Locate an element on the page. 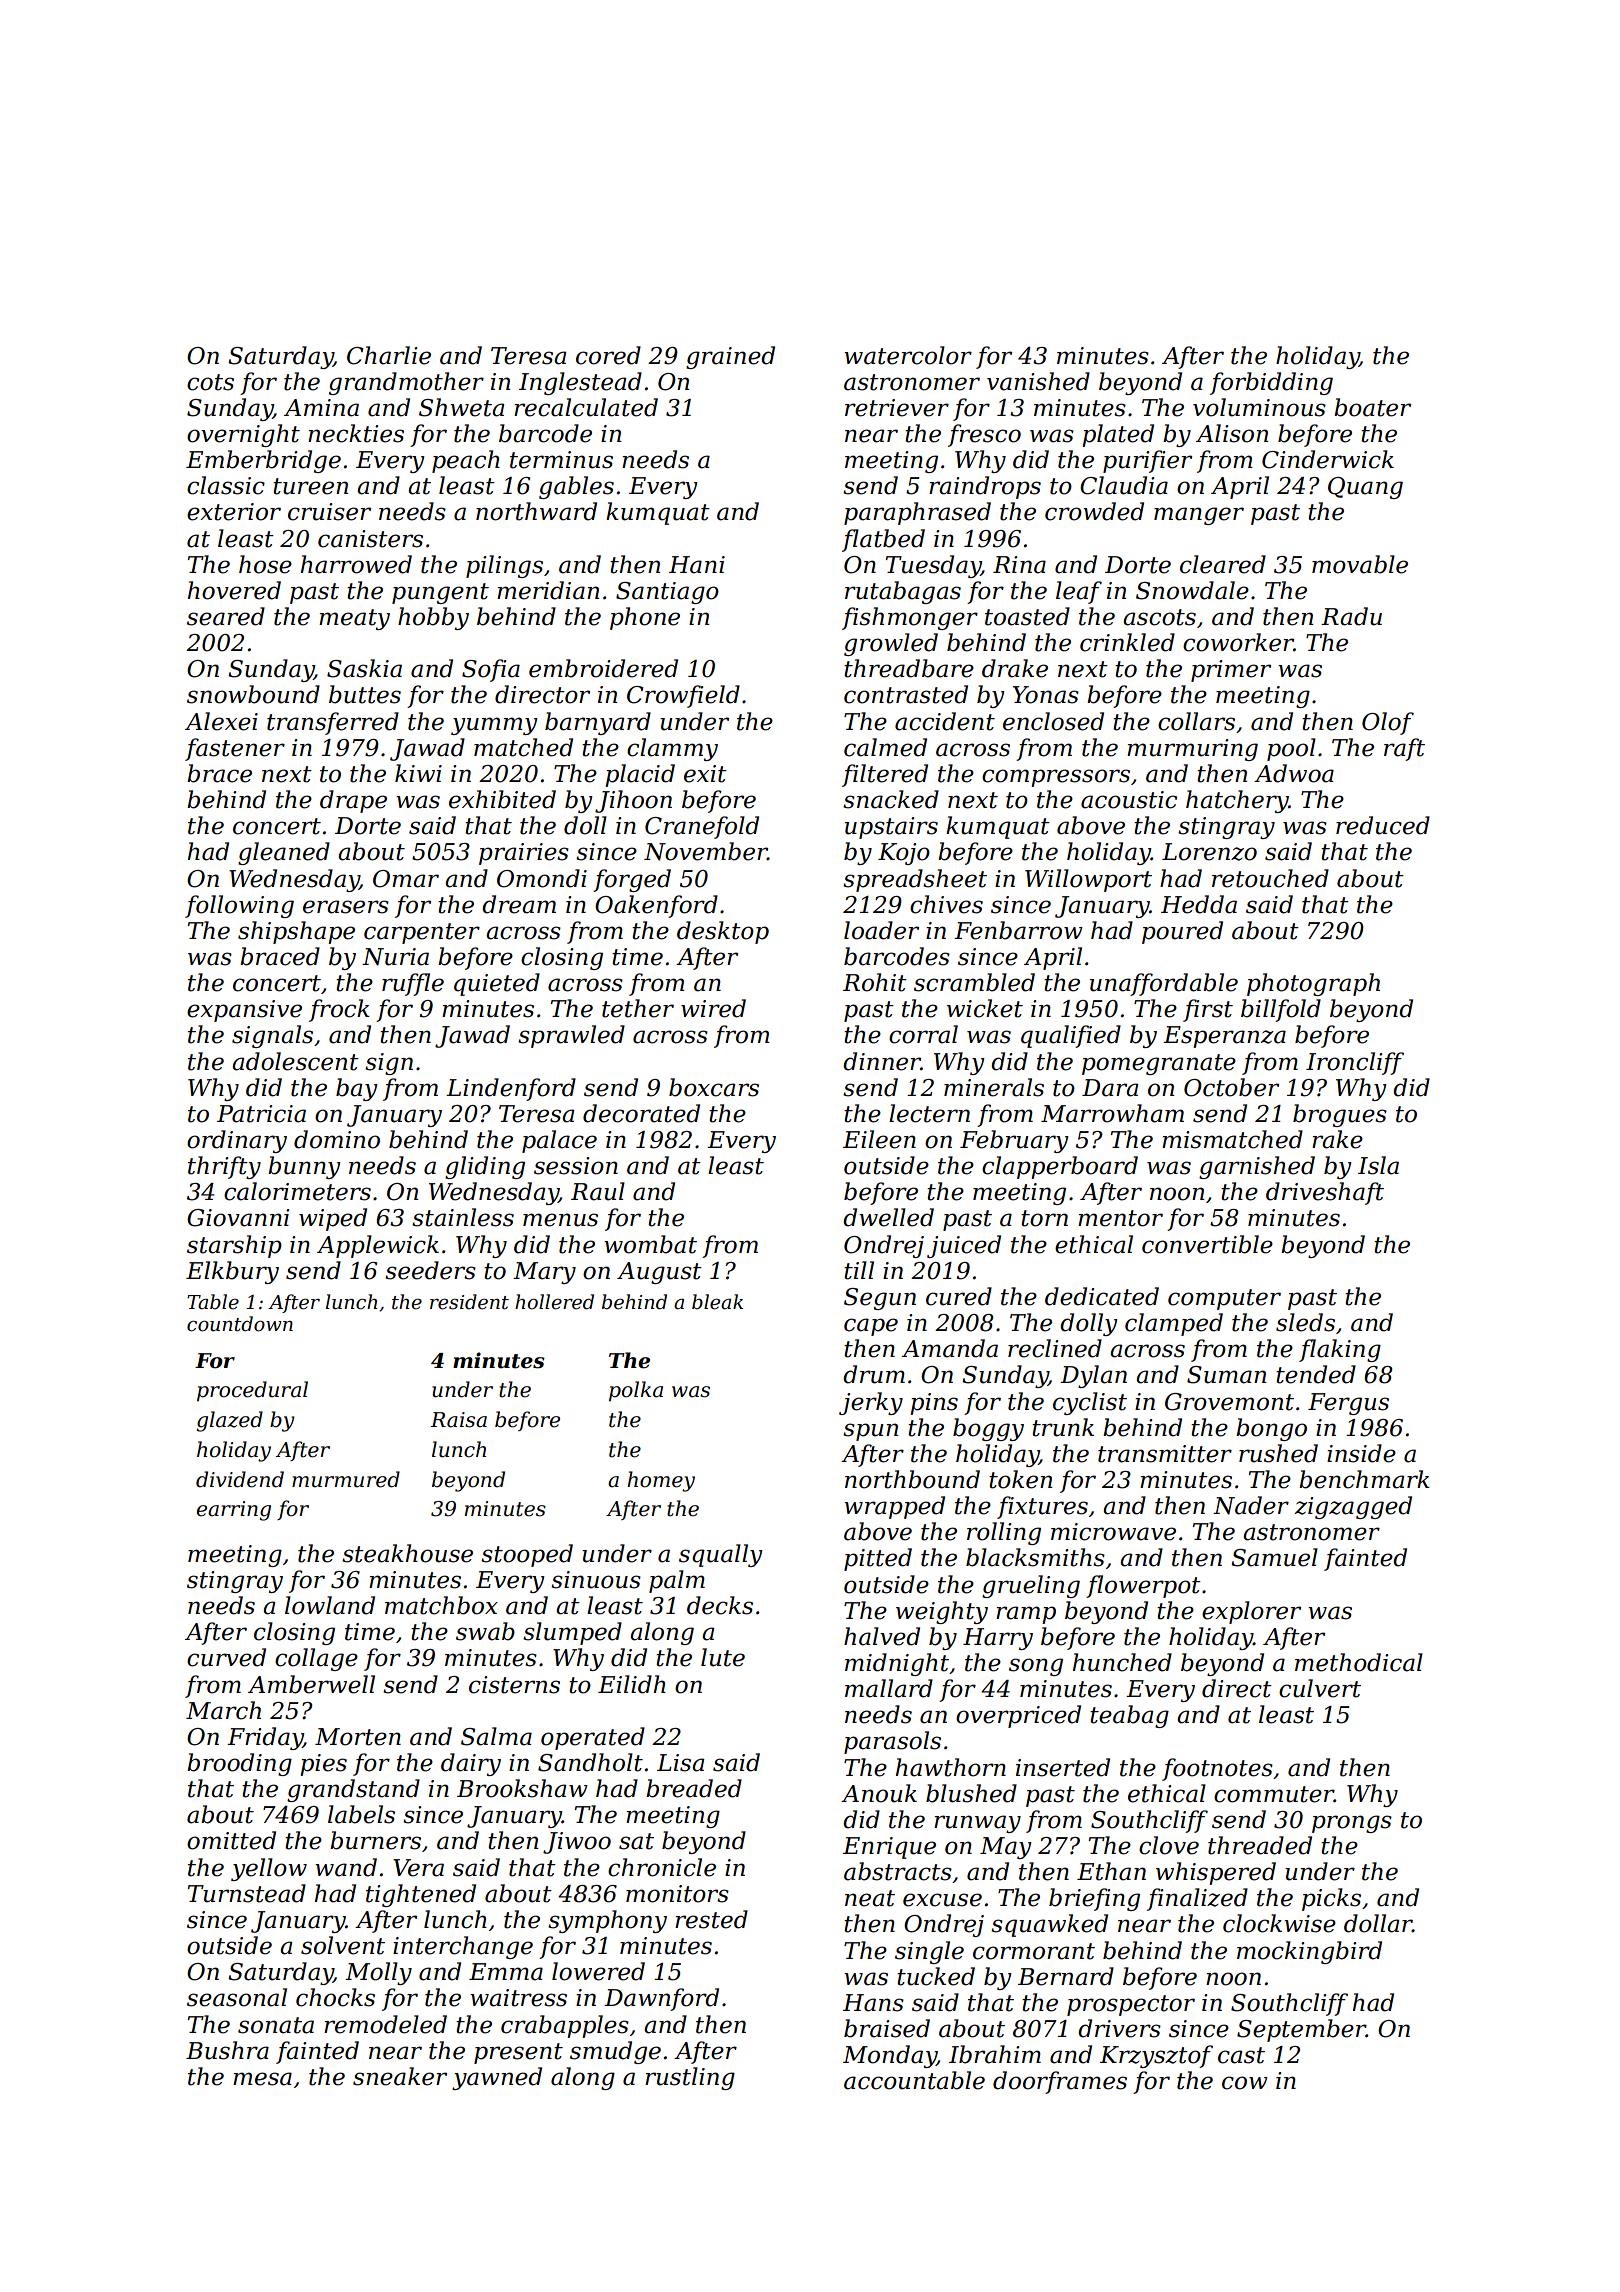 This page has height=2292, width=1620. monitors is located at coordinates (677, 1894).
